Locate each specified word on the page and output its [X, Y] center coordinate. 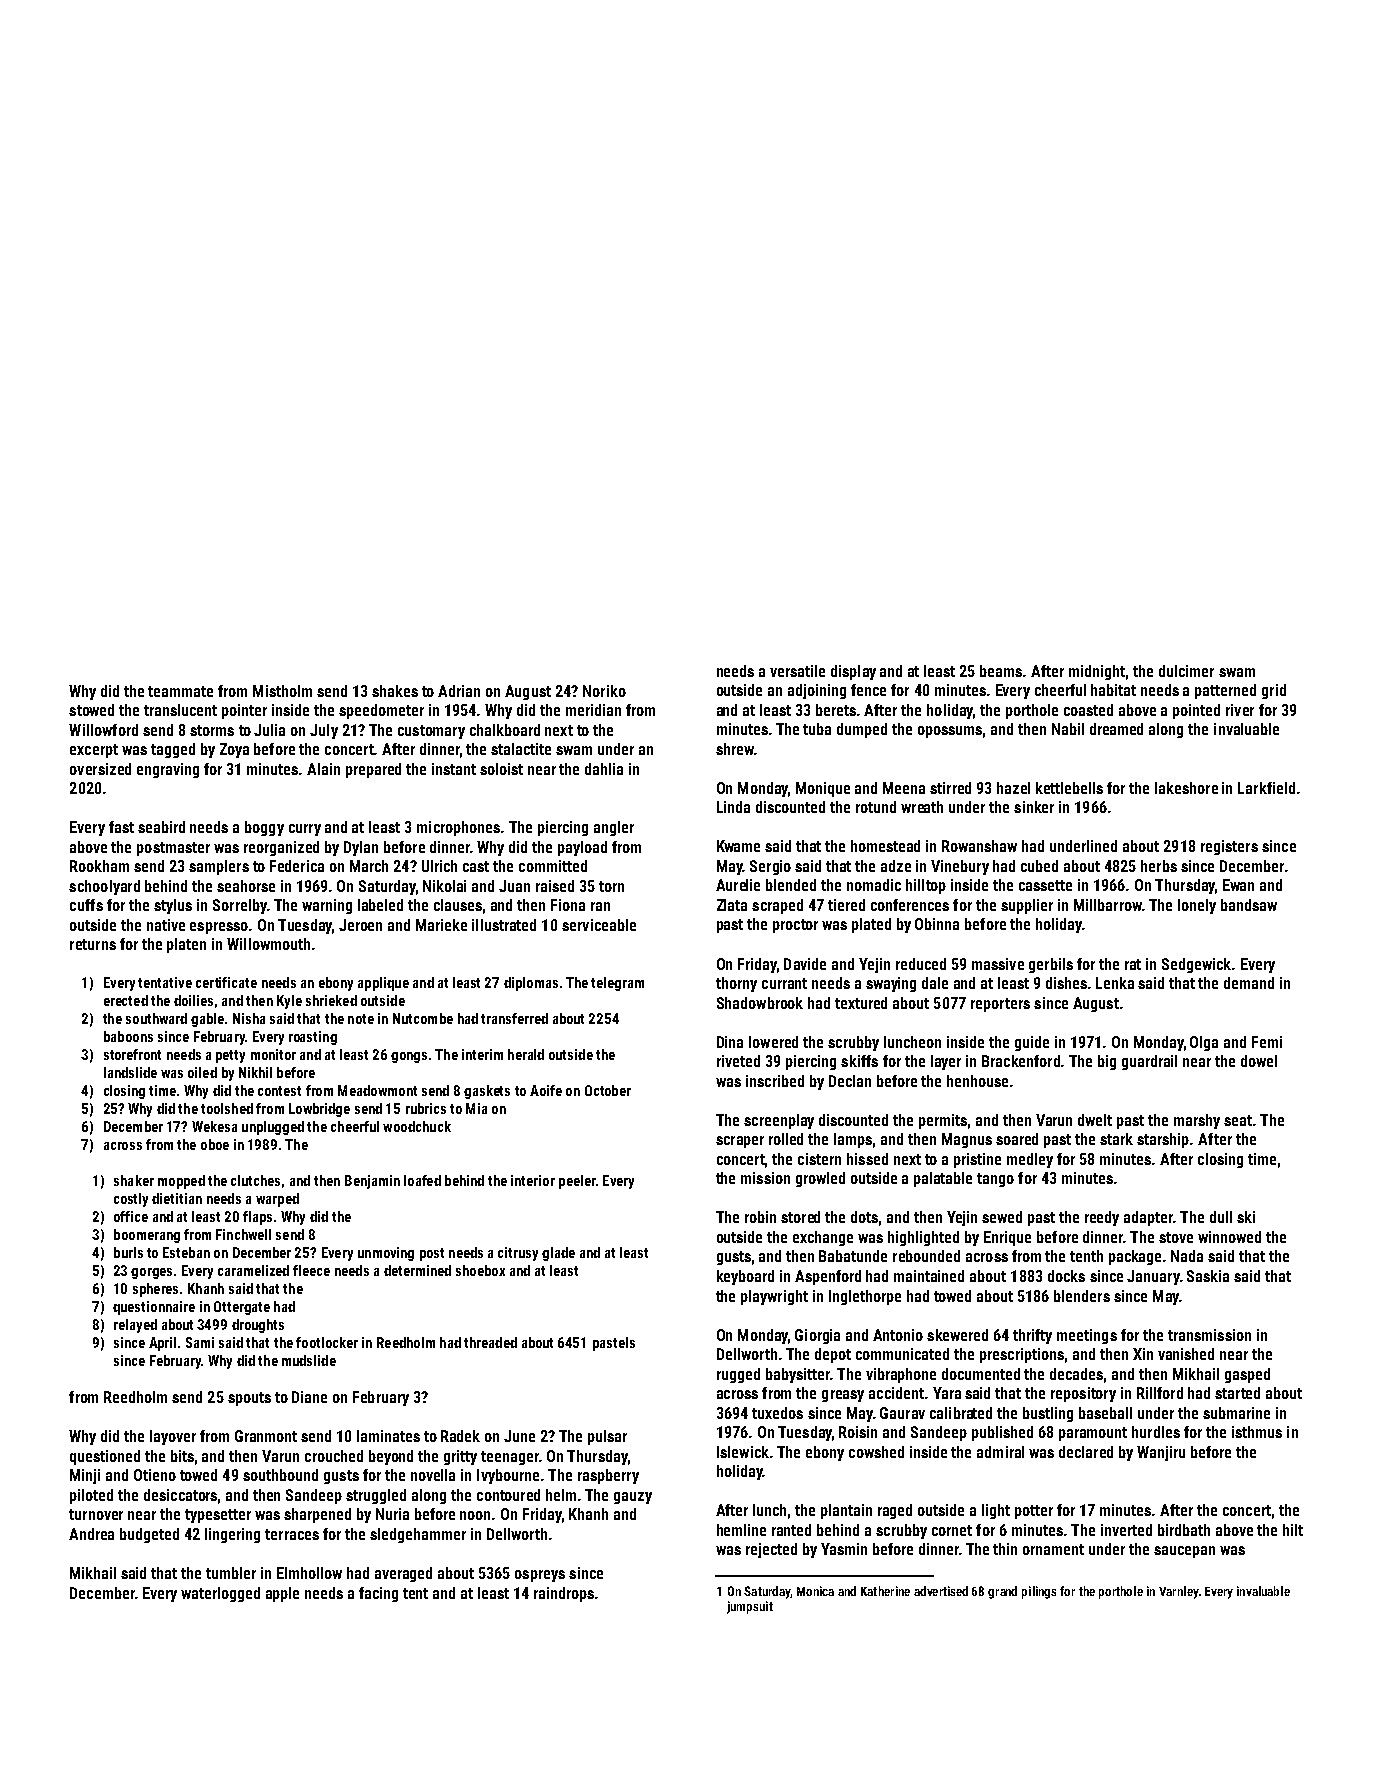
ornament [1053, 1549]
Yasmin [844, 1549]
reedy [1102, 1218]
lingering [232, 1535]
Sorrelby [240, 906]
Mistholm [282, 691]
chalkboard [505, 730]
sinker [1034, 807]
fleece [311, 1270]
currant [784, 983]
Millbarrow [1108, 905]
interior [533, 1180]
